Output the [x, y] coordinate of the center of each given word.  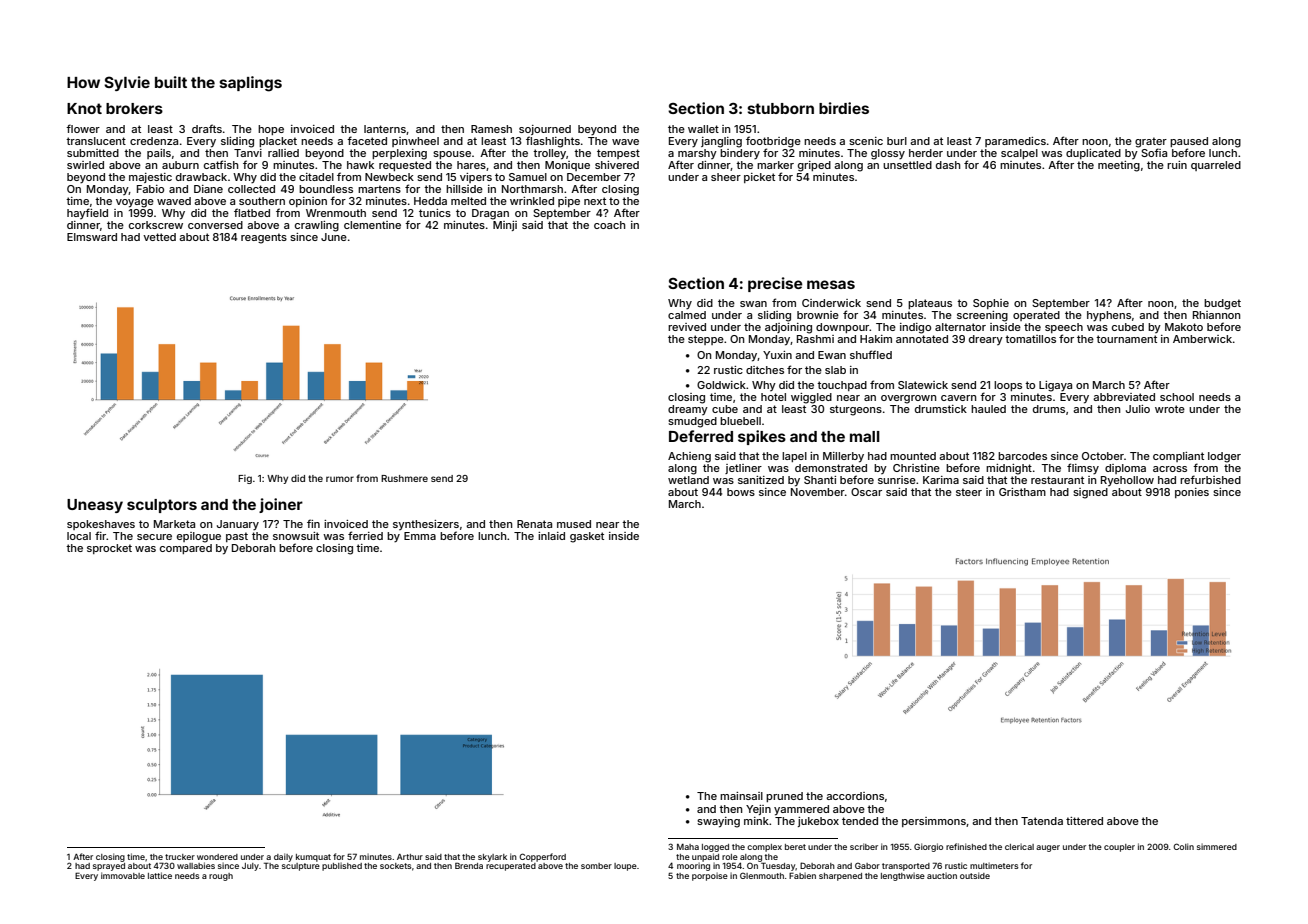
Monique [567, 166]
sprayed [109, 867]
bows [741, 492]
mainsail [741, 796]
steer [969, 492]
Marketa [174, 524]
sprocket [109, 549]
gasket [587, 537]
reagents [264, 238]
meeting [1119, 166]
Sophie [991, 304]
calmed [687, 315]
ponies [1192, 493]
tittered [1084, 821]
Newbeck [389, 177]
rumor [340, 479]
